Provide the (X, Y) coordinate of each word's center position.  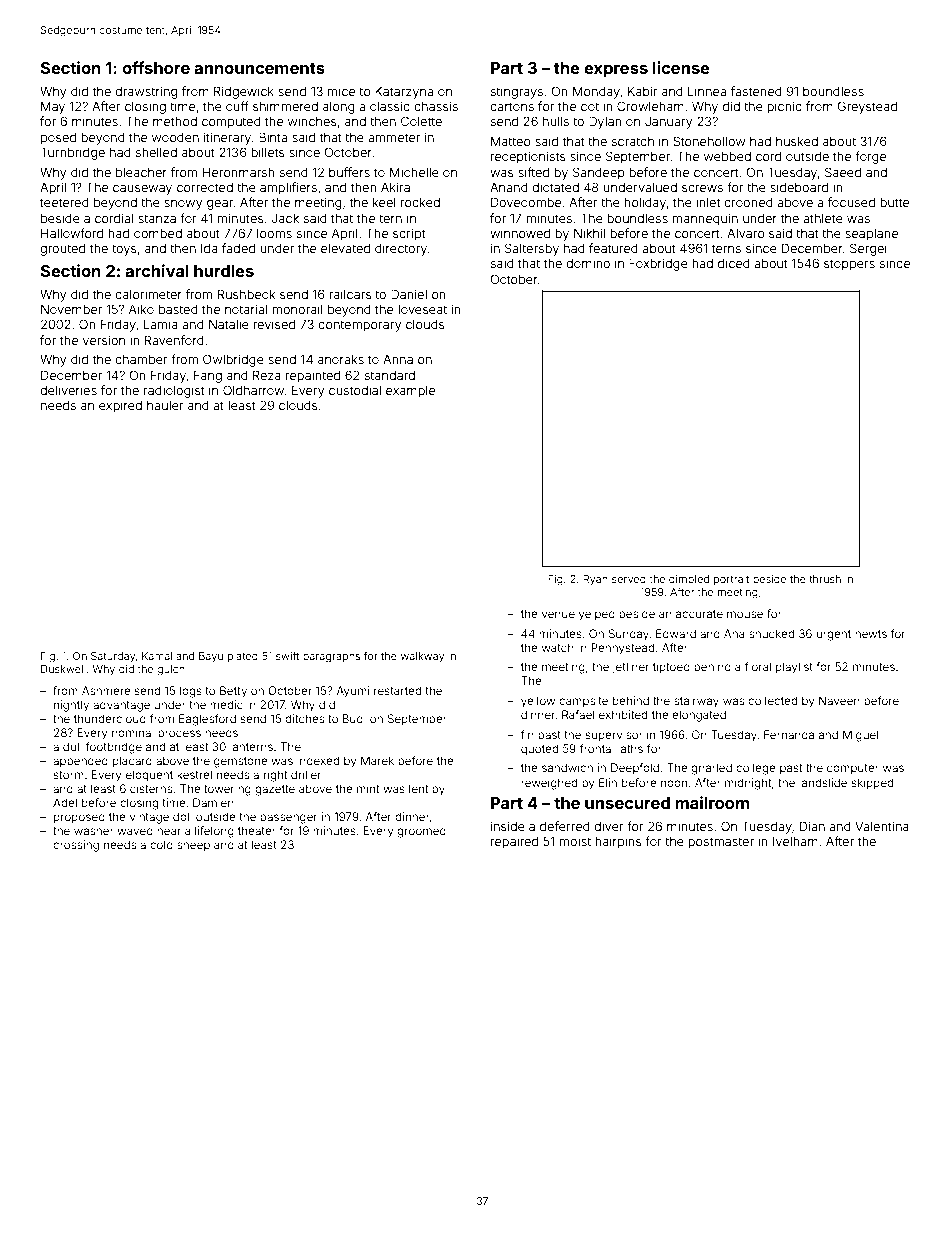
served (629, 579)
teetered (64, 202)
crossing (76, 846)
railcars (350, 294)
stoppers (849, 265)
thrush (825, 579)
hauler (165, 405)
